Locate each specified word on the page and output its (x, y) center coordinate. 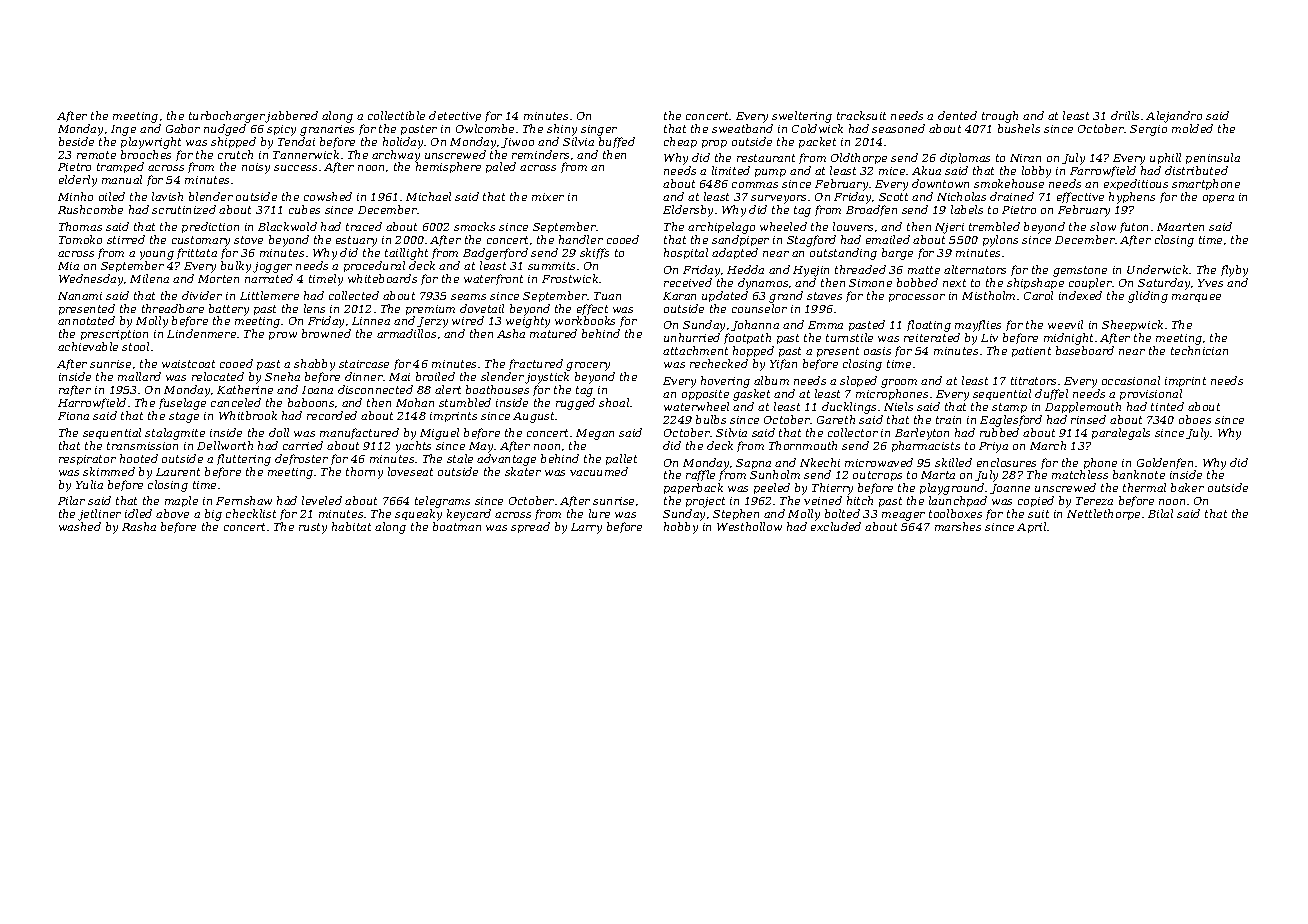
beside (76, 141)
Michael (428, 196)
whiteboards (382, 278)
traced (364, 226)
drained (1012, 196)
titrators (1033, 381)
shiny (562, 130)
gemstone (1080, 271)
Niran (1025, 158)
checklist (251, 513)
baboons (311, 402)
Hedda (745, 269)
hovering (725, 382)
